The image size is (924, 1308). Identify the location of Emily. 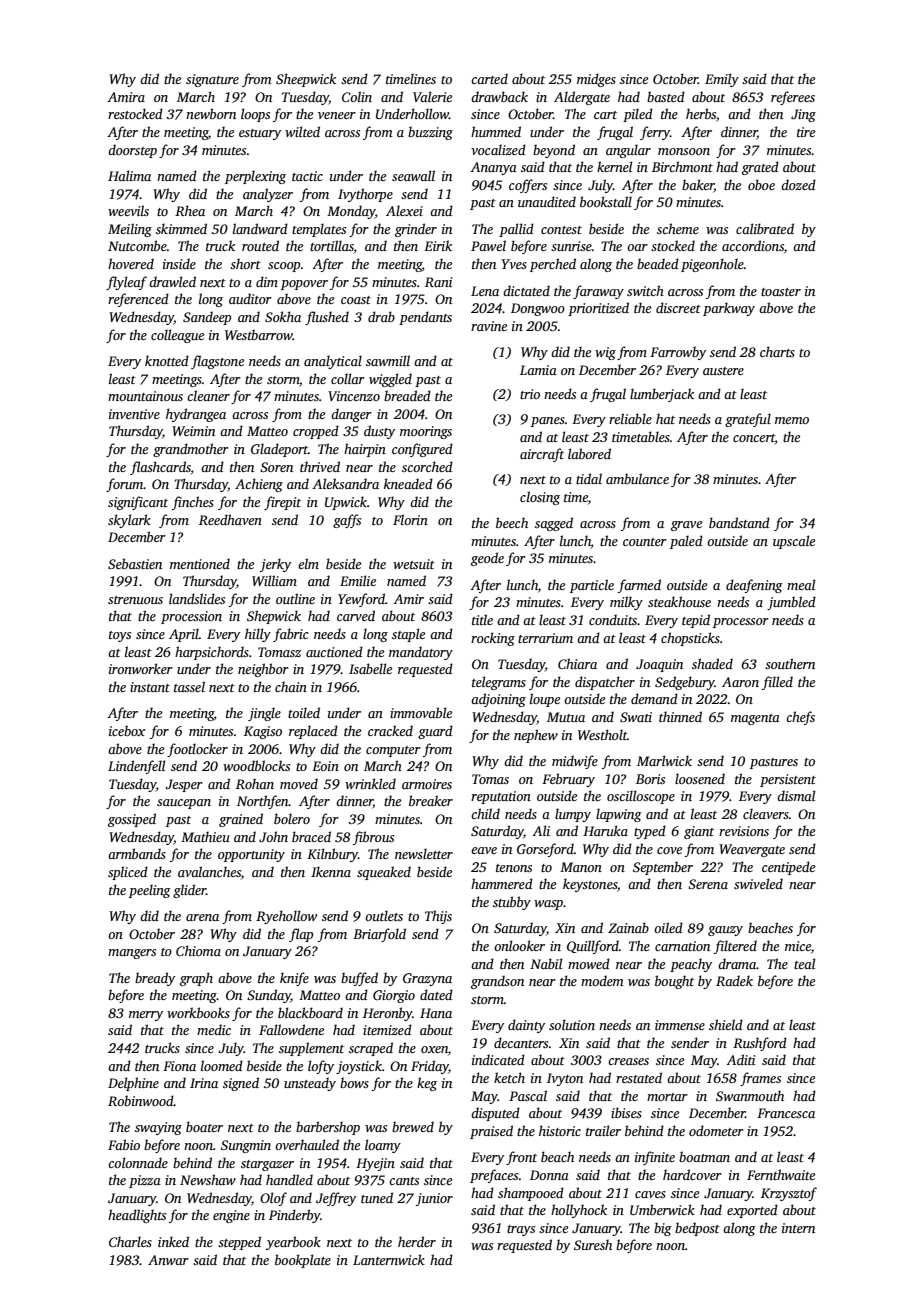
(722, 80).
